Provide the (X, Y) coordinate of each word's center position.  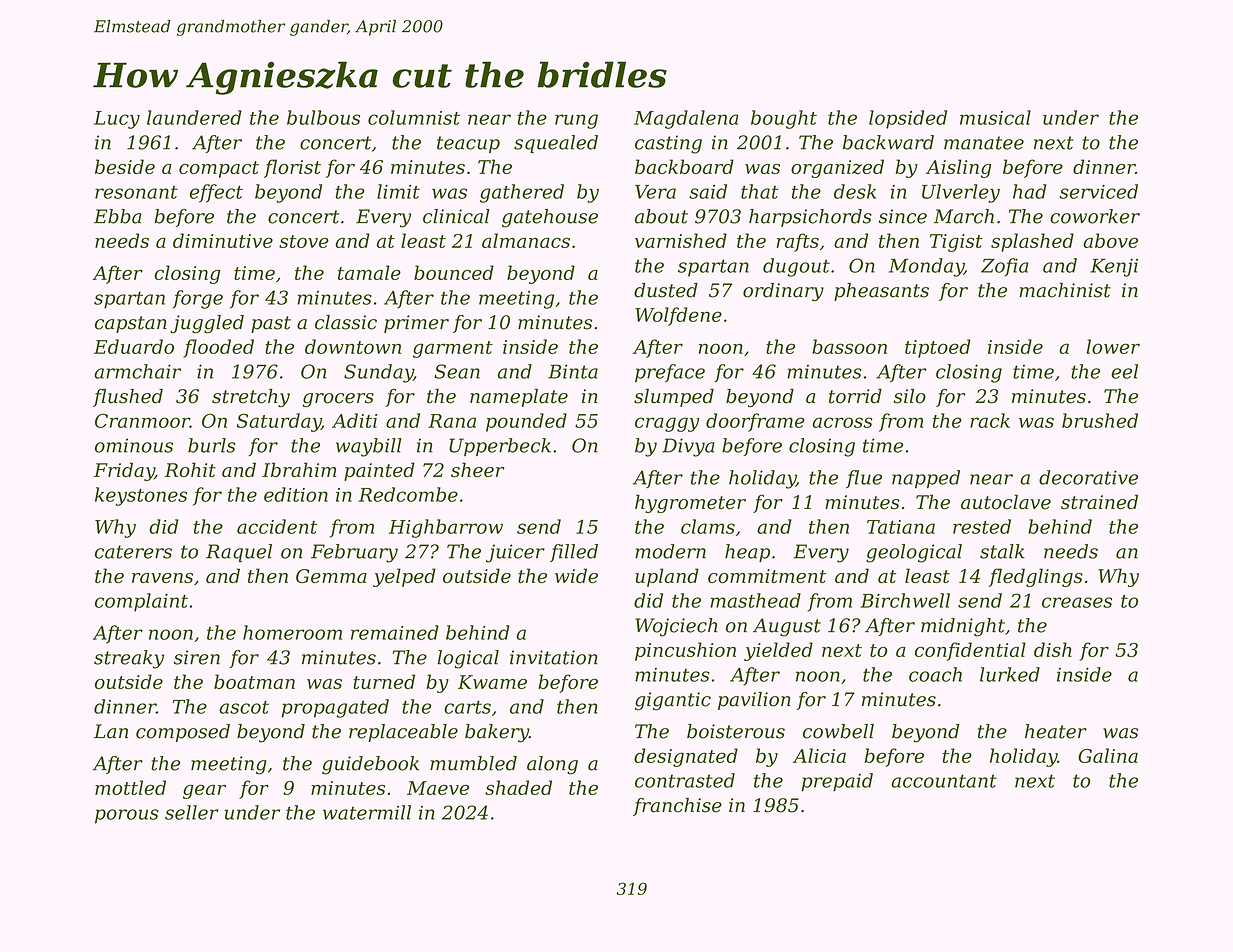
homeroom (292, 632)
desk (855, 191)
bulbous (323, 117)
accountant (944, 781)
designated (686, 757)
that (760, 191)
